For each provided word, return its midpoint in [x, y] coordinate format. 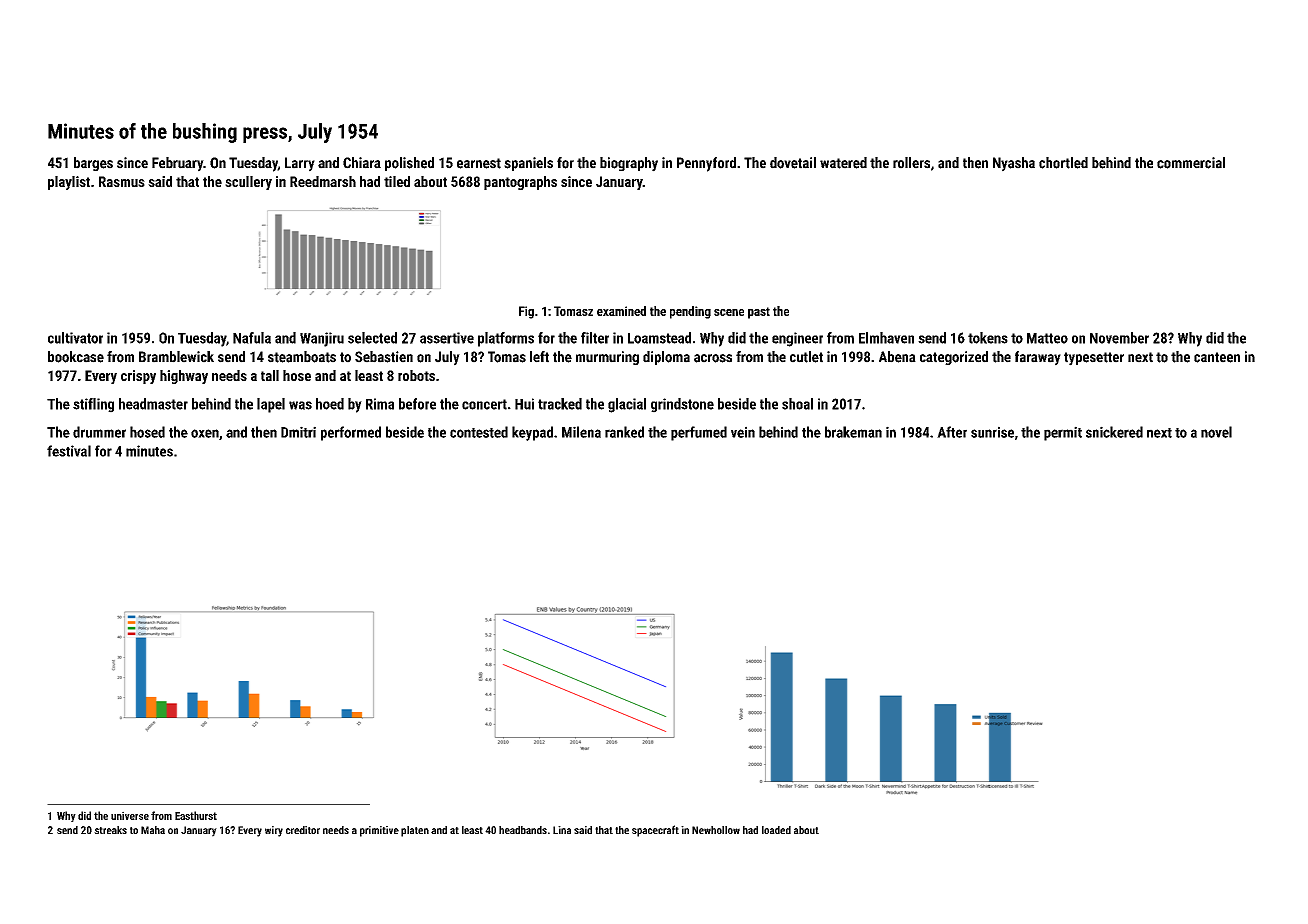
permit [1063, 433]
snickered [1114, 432]
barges [93, 164]
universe [130, 815]
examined [621, 311]
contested [479, 432]
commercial [1191, 163]
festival [69, 451]
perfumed [699, 433]
